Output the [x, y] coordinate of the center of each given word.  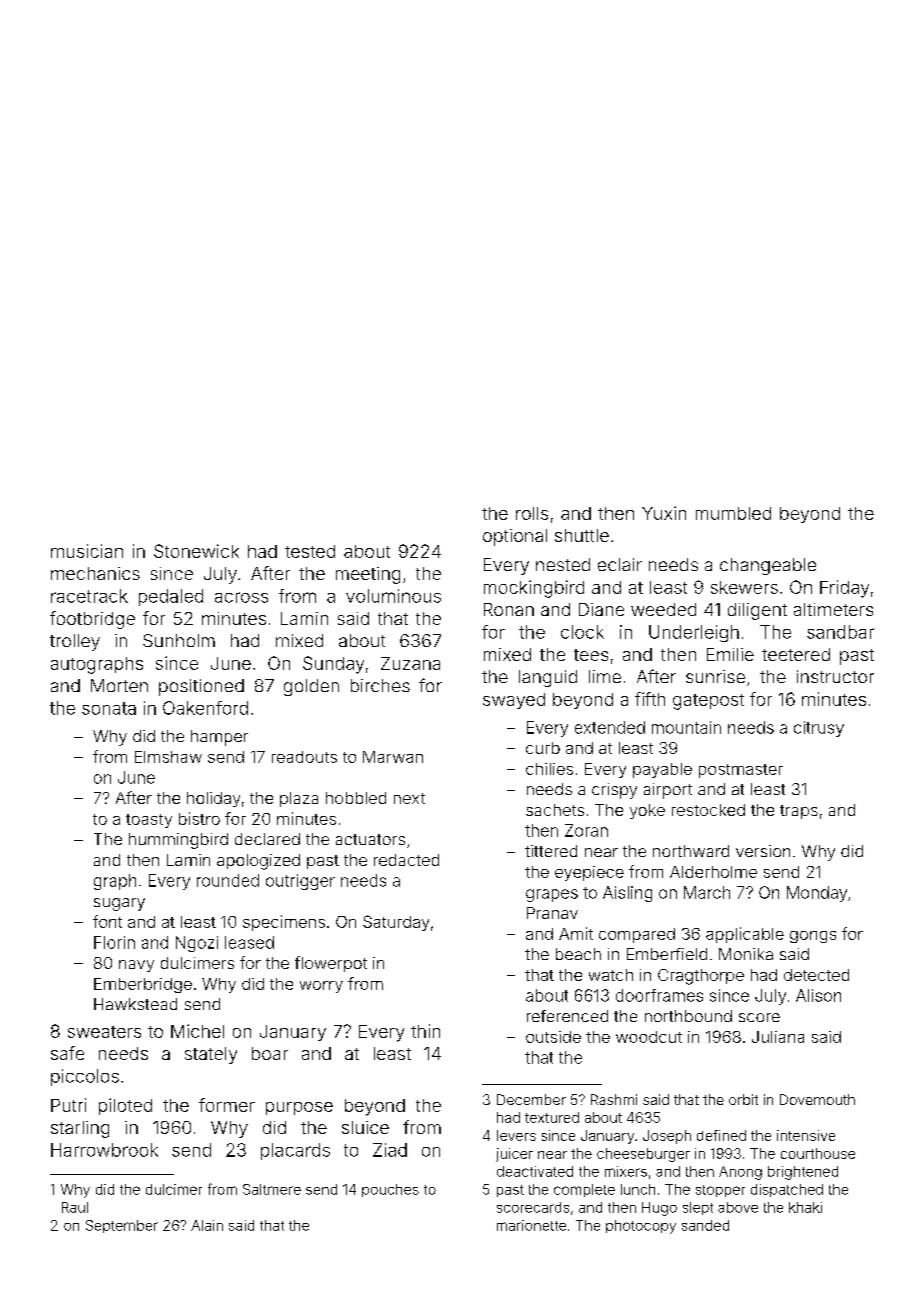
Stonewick [196, 551]
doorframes [659, 995]
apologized [258, 862]
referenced [567, 1016]
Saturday [396, 923]
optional [515, 537]
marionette [531, 1225]
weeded [663, 609]
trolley [75, 642]
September [122, 1226]
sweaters [104, 1032]
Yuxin [664, 513]
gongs [813, 937]
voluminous [393, 596]
